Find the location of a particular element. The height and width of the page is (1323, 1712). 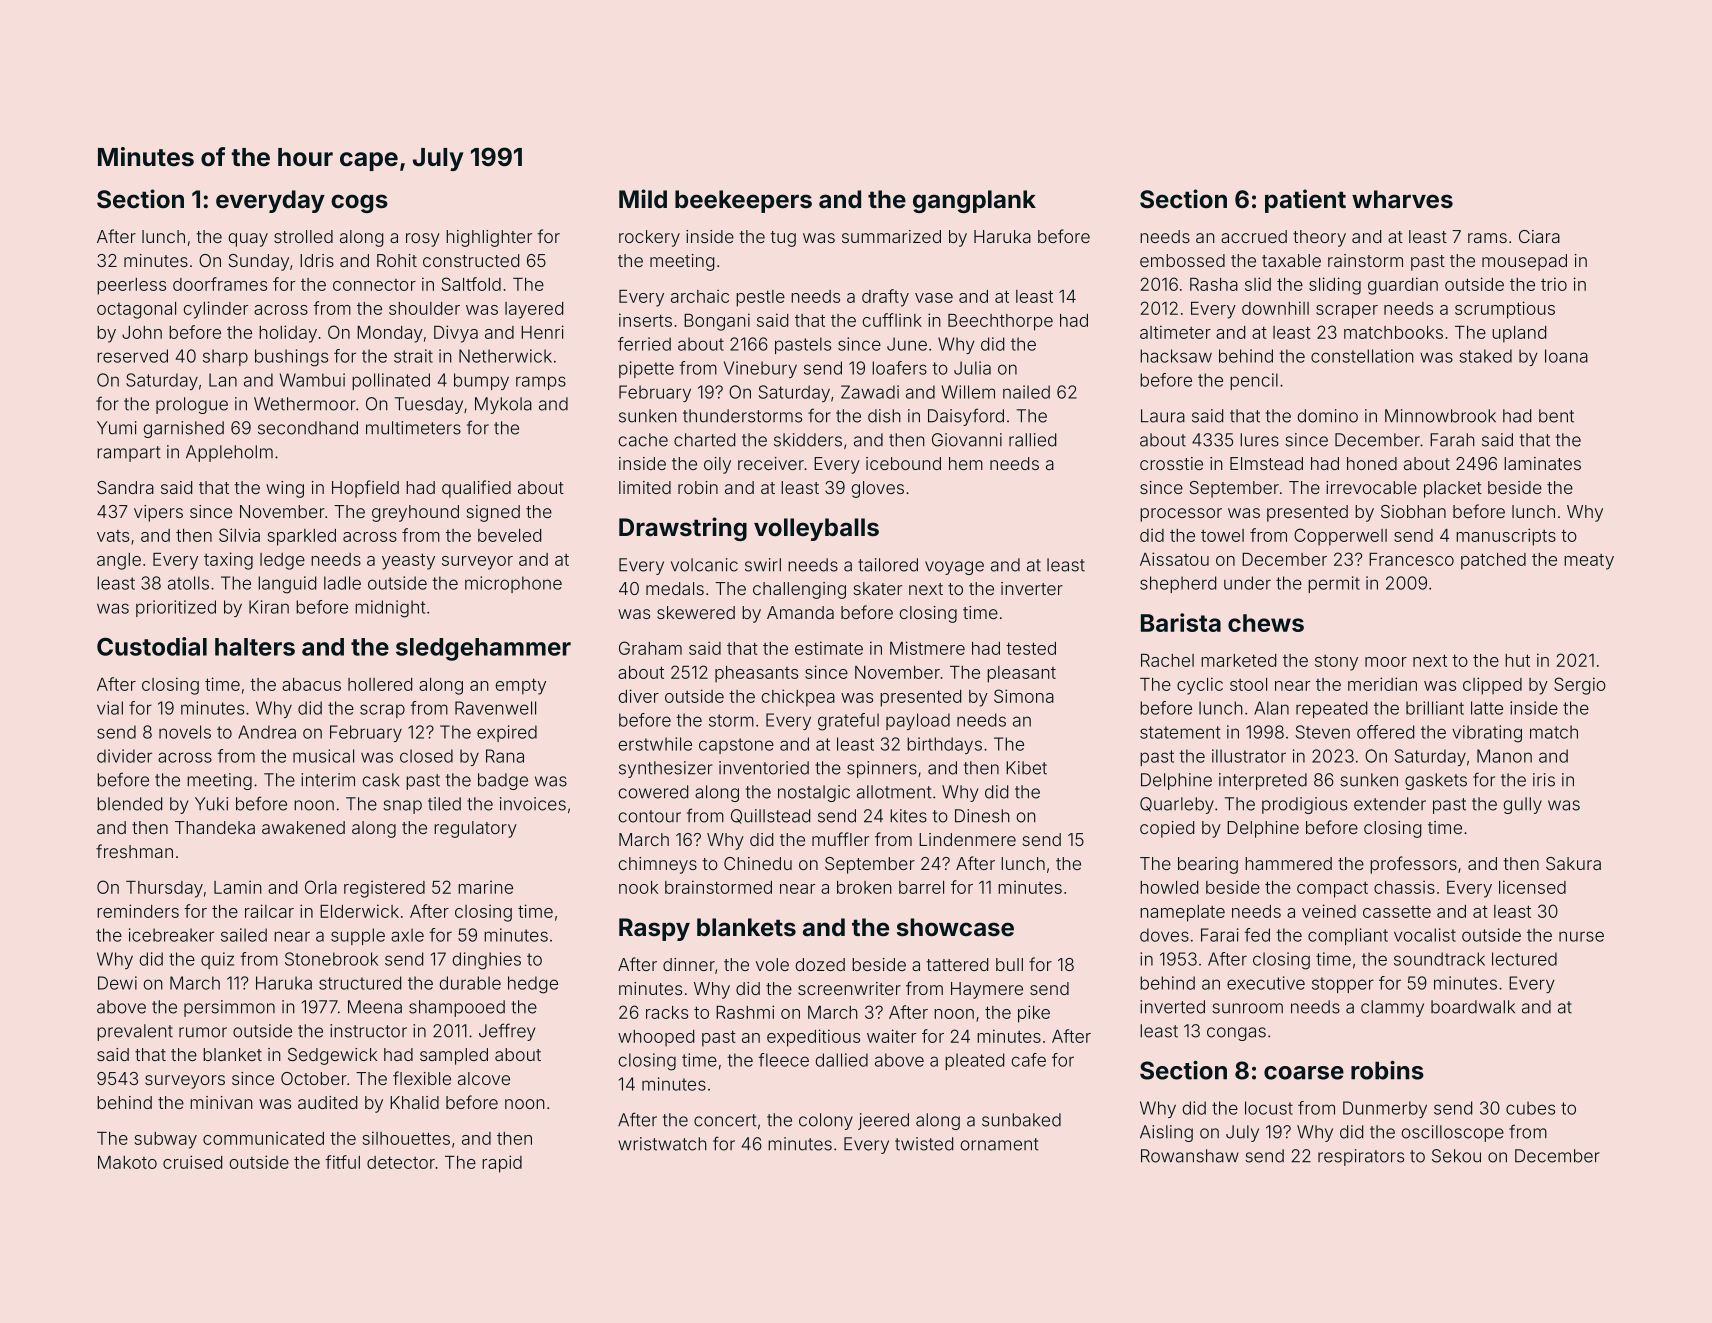

Beechthorpe is located at coordinates (1000, 322).
